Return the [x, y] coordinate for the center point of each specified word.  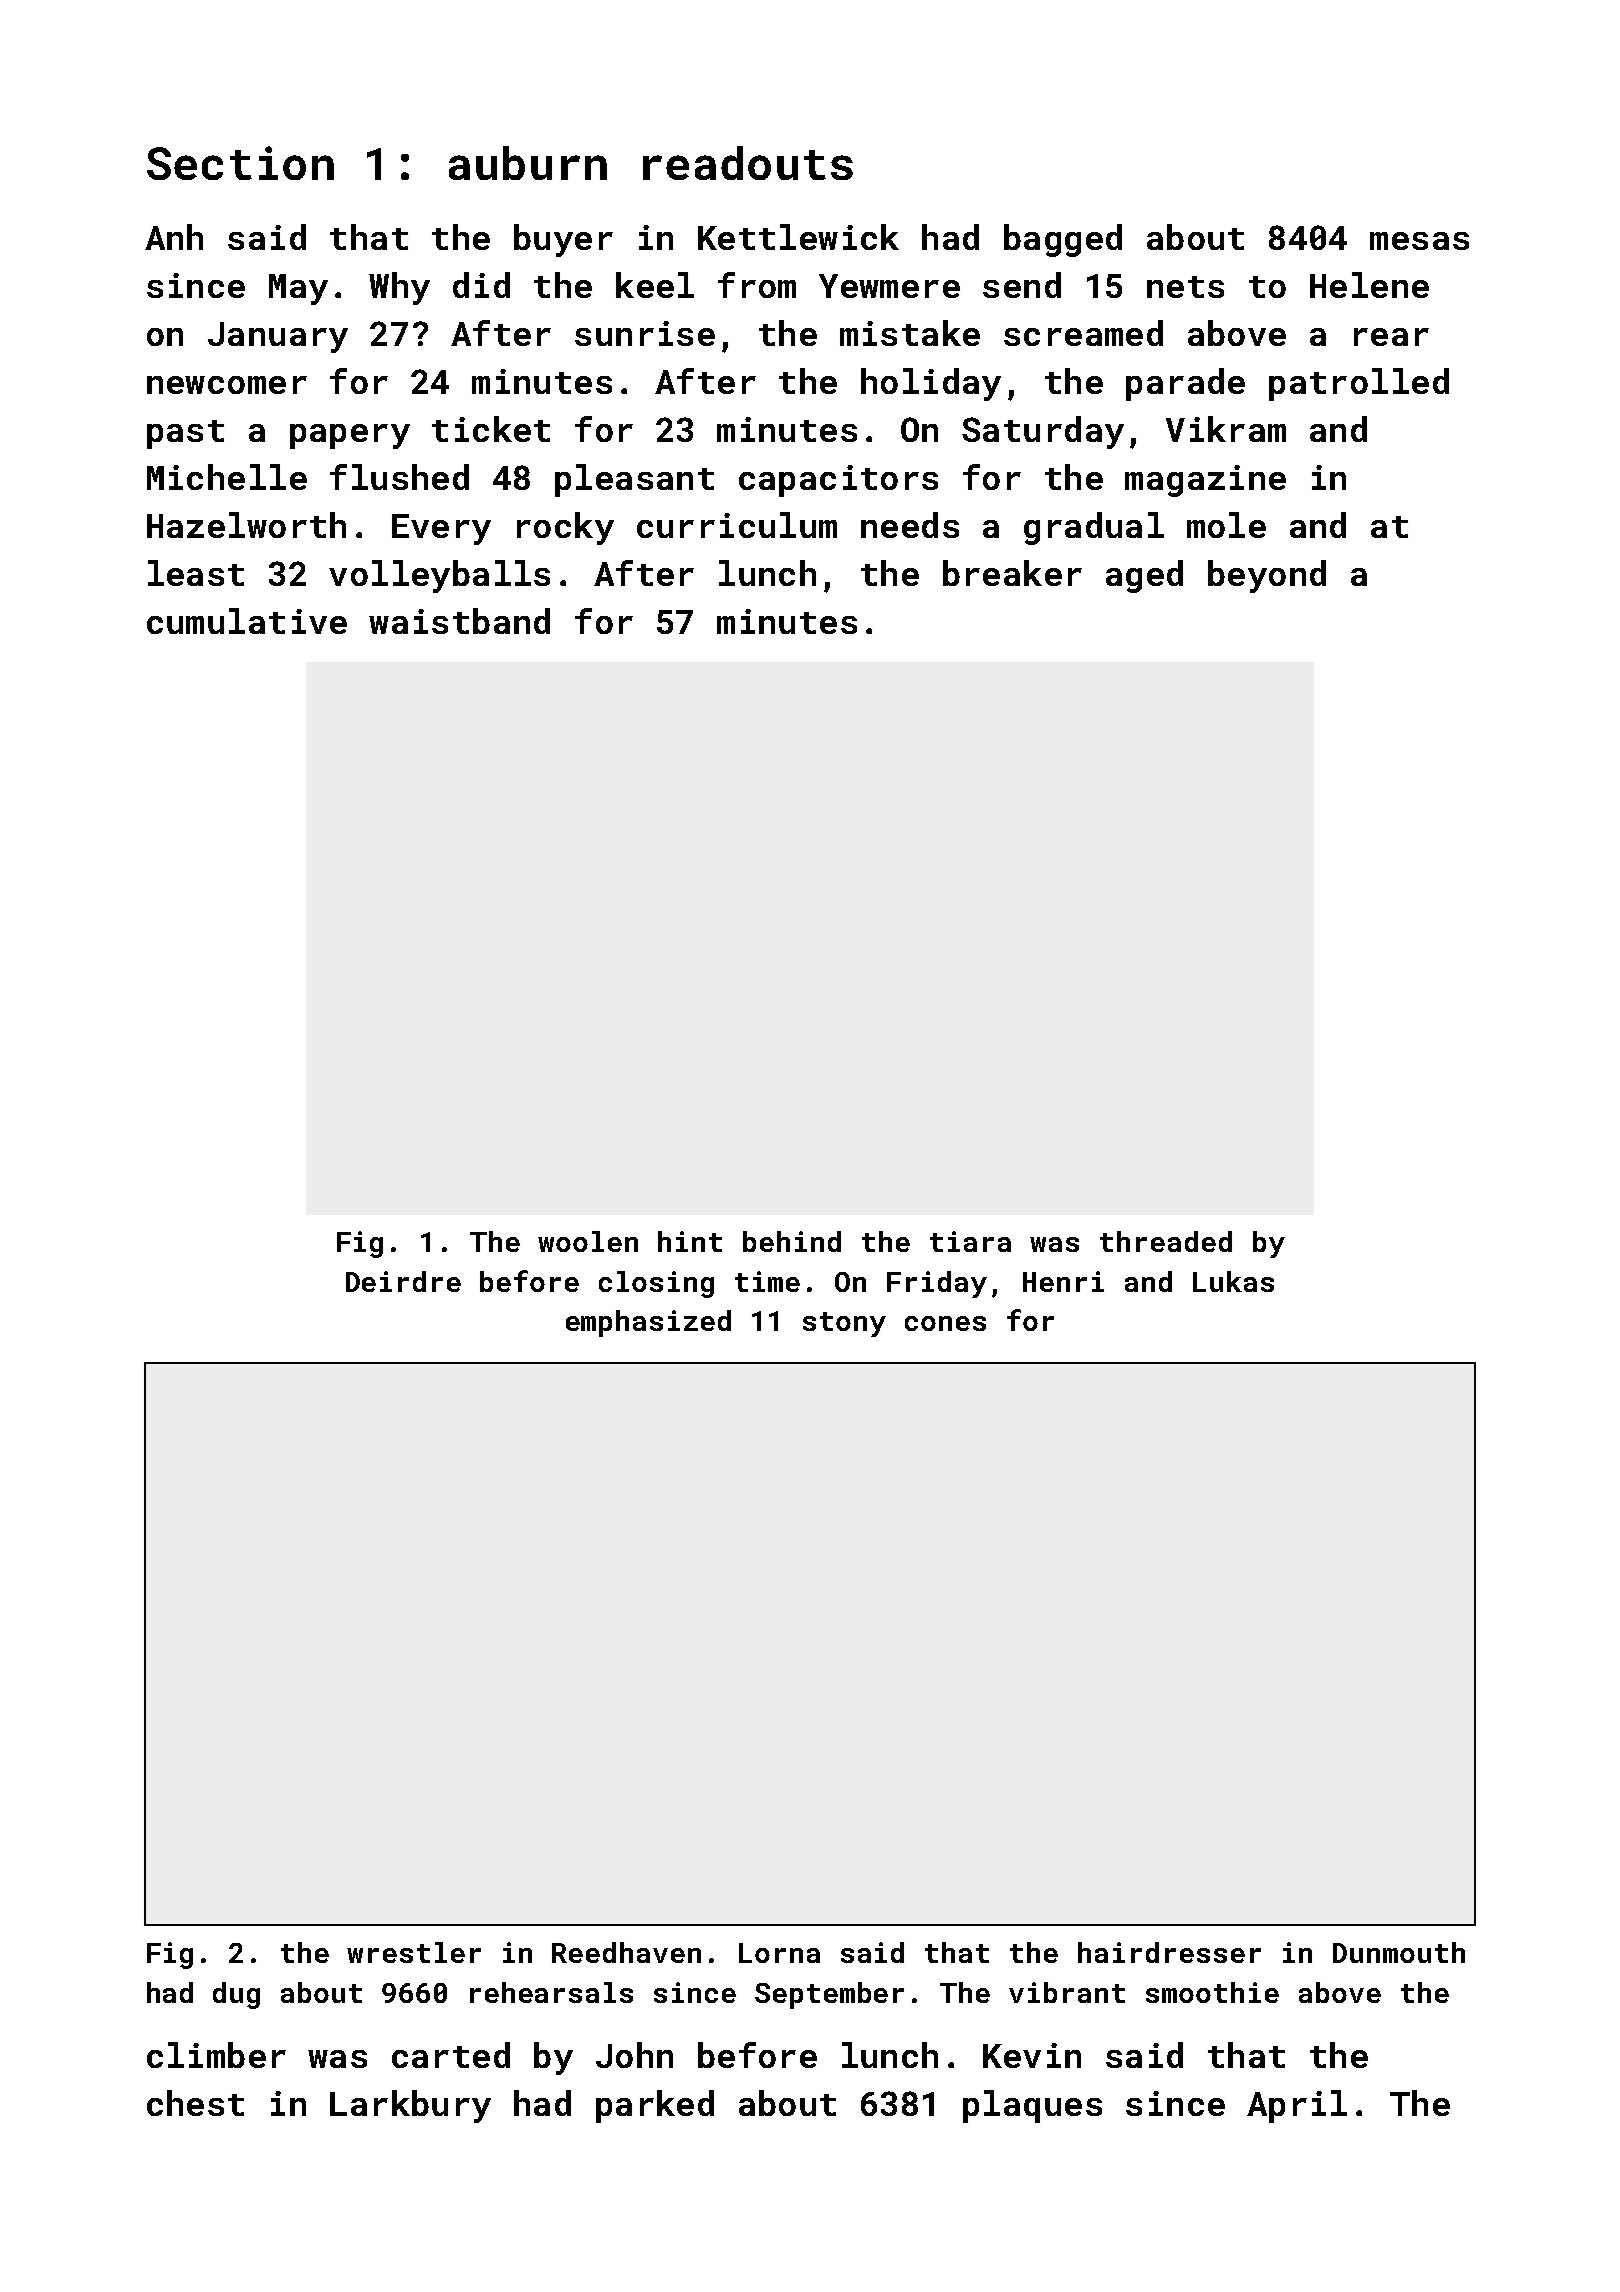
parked [655, 2106]
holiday [931, 384]
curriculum [737, 525]
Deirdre [403, 1281]
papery [350, 436]
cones [945, 1323]
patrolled [1359, 384]
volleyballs [439, 576]
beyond [1267, 576]
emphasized [648, 1323]
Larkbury [410, 2106]
